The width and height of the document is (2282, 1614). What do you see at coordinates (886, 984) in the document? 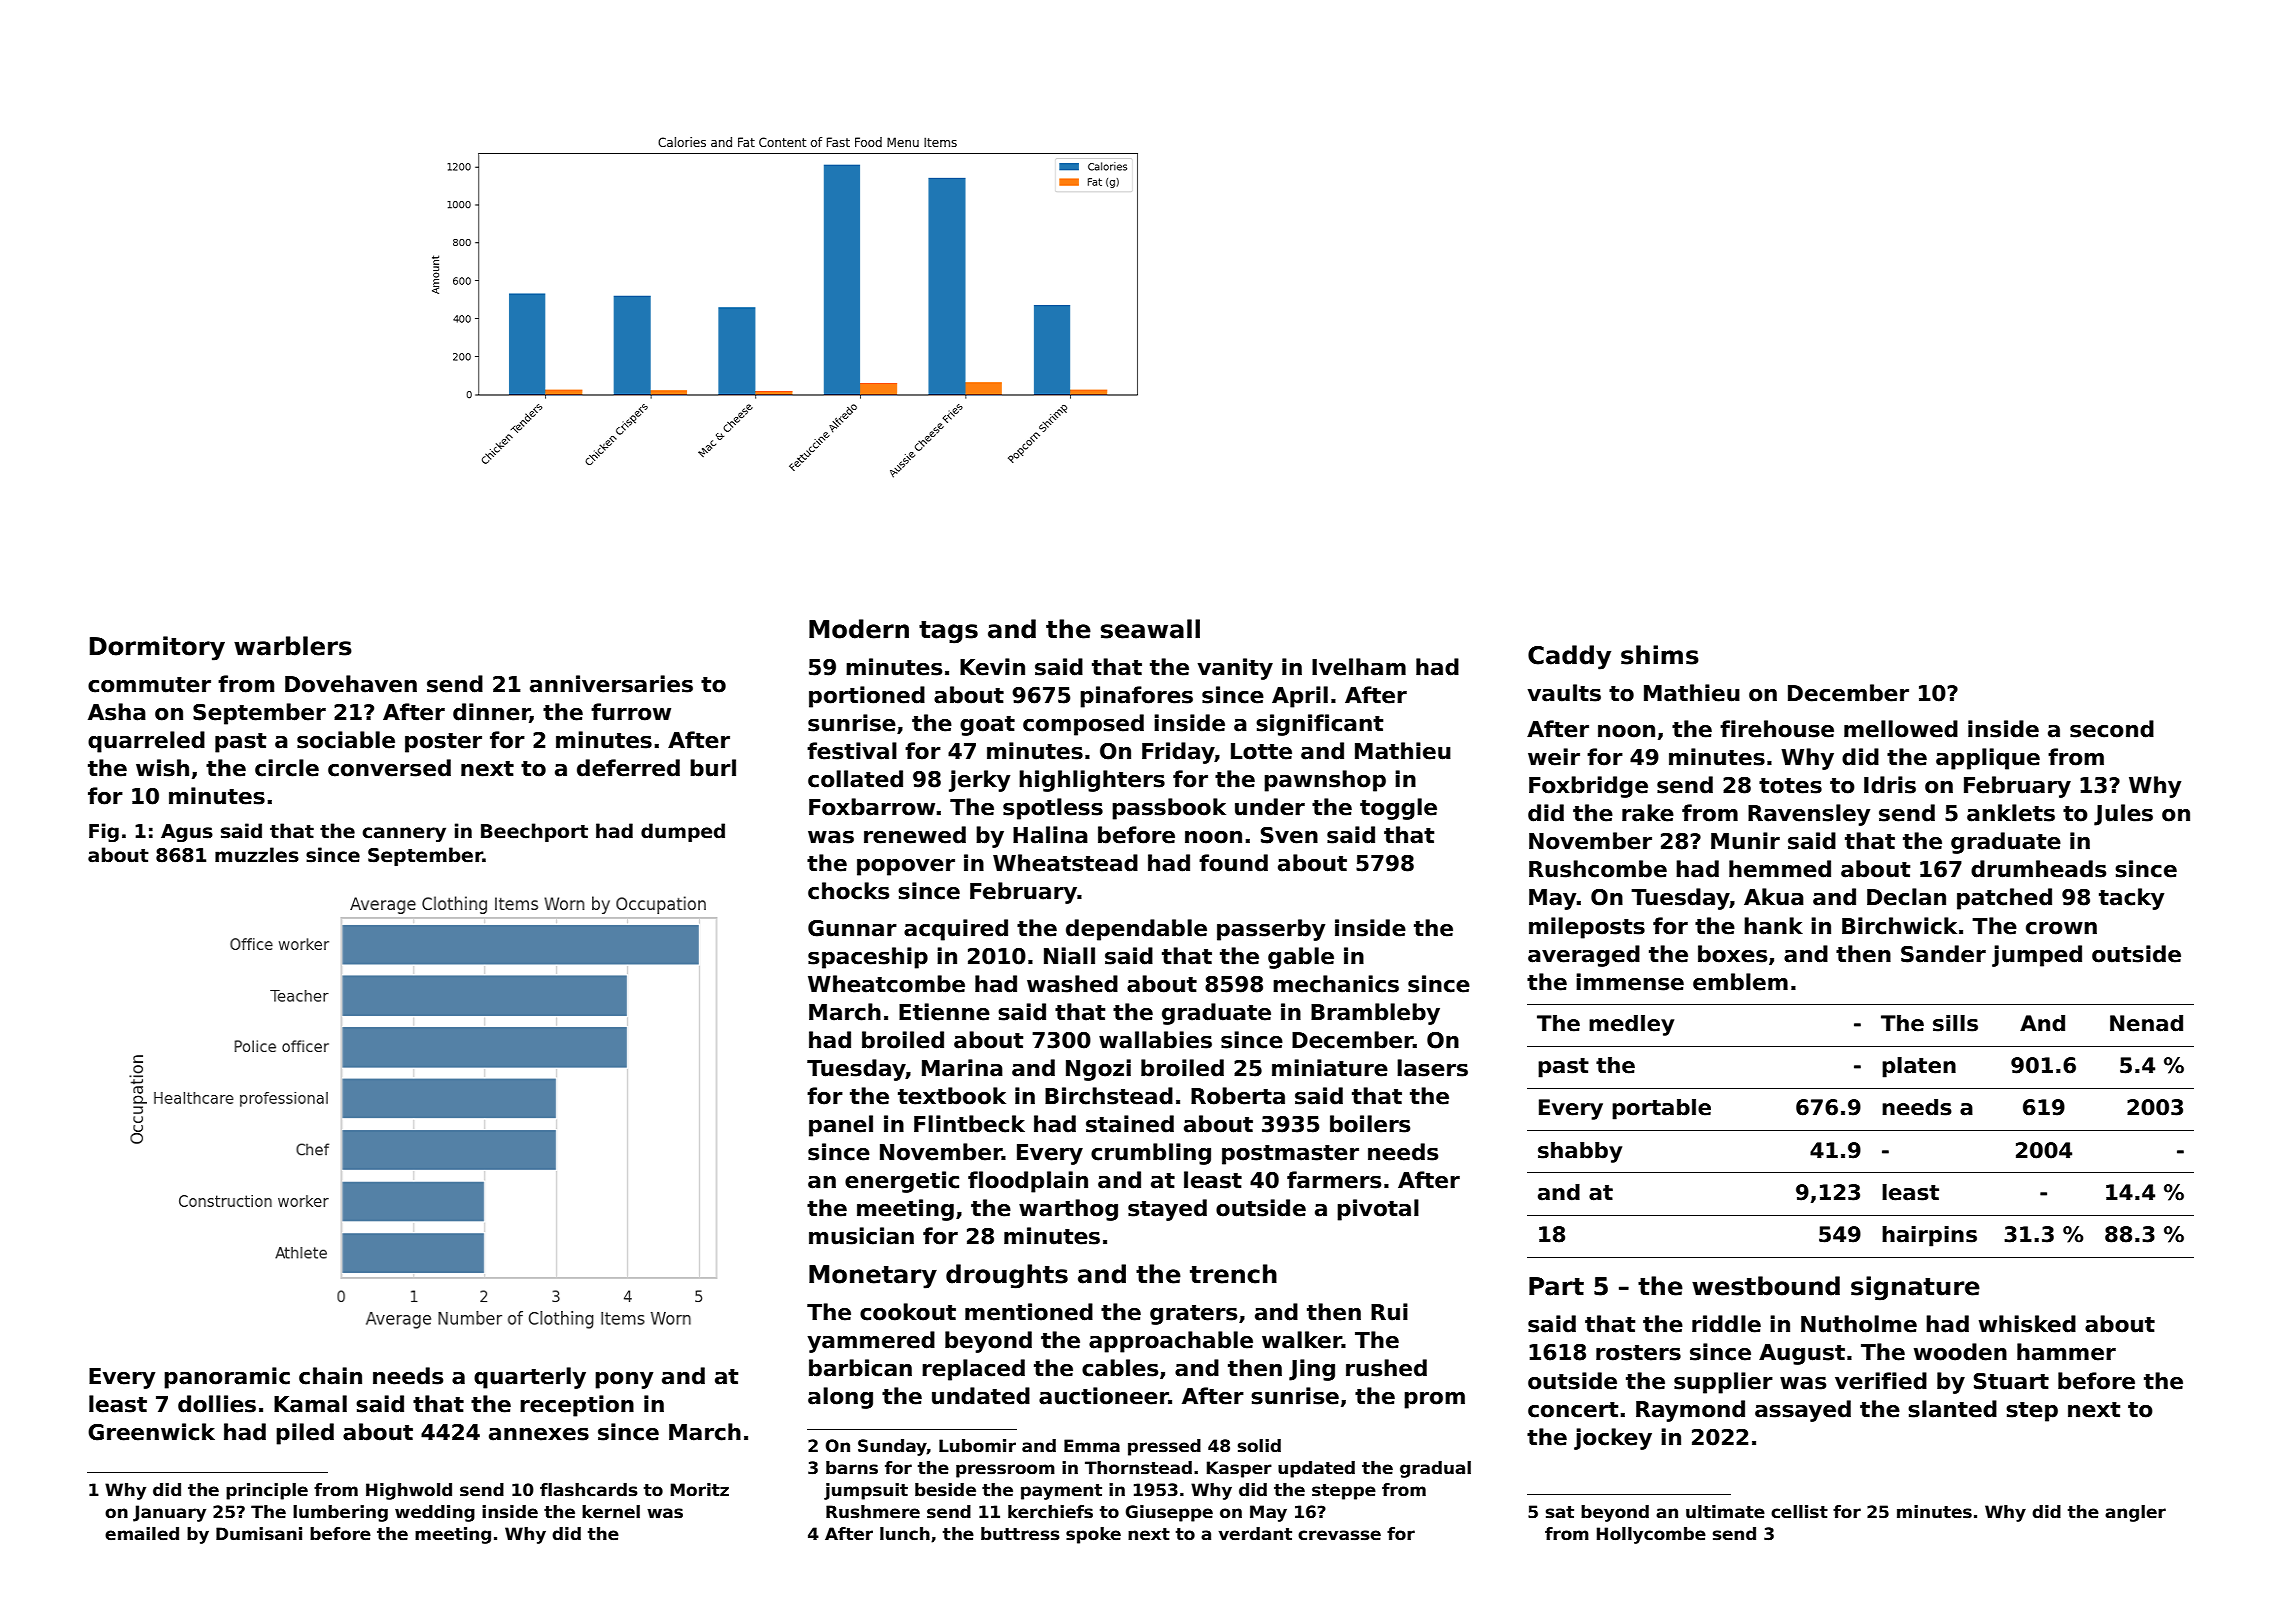
I see `Wheatcombe` at bounding box center [886, 984].
